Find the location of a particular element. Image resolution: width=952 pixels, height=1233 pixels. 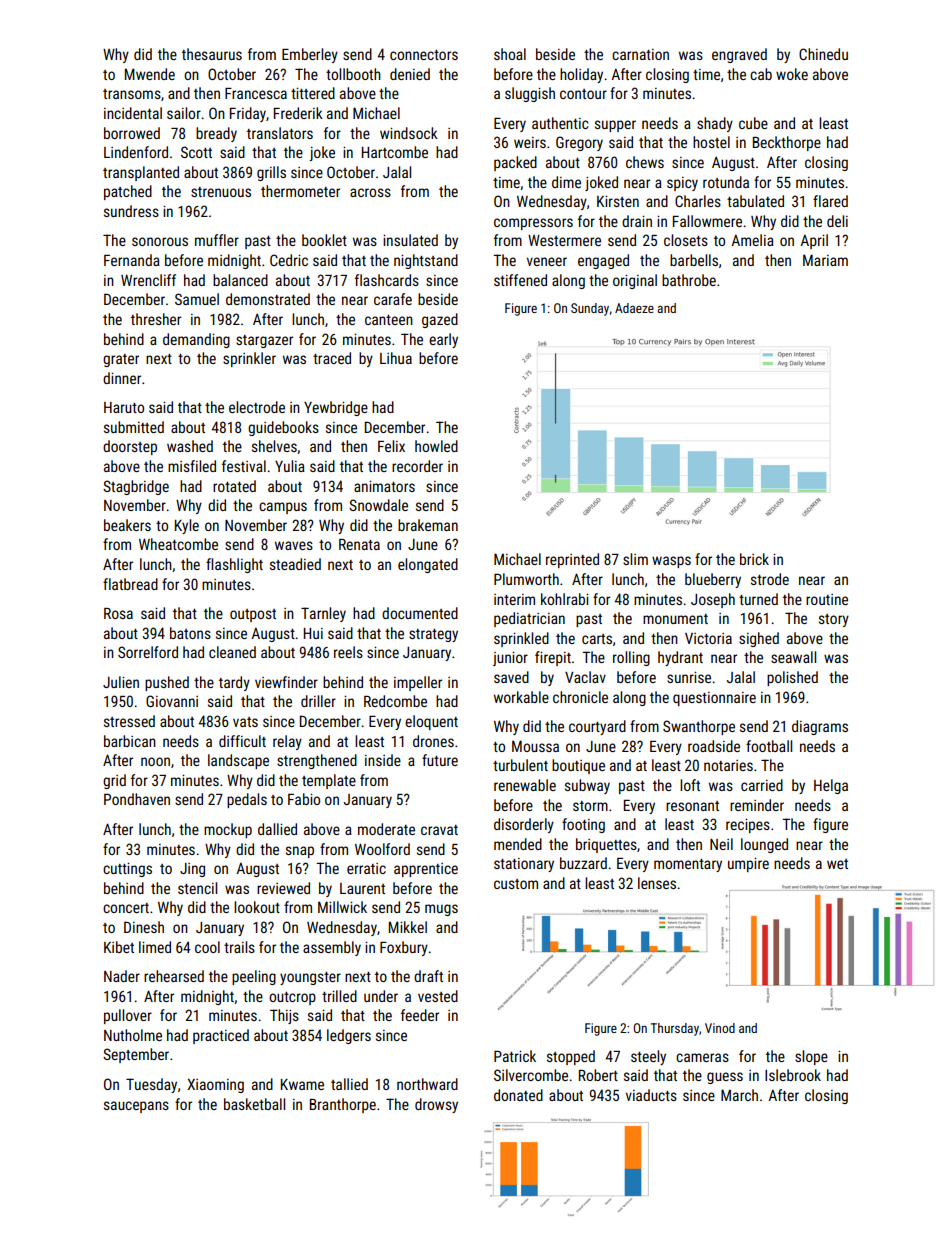

Adaeze is located at coordinates (634, 308).
